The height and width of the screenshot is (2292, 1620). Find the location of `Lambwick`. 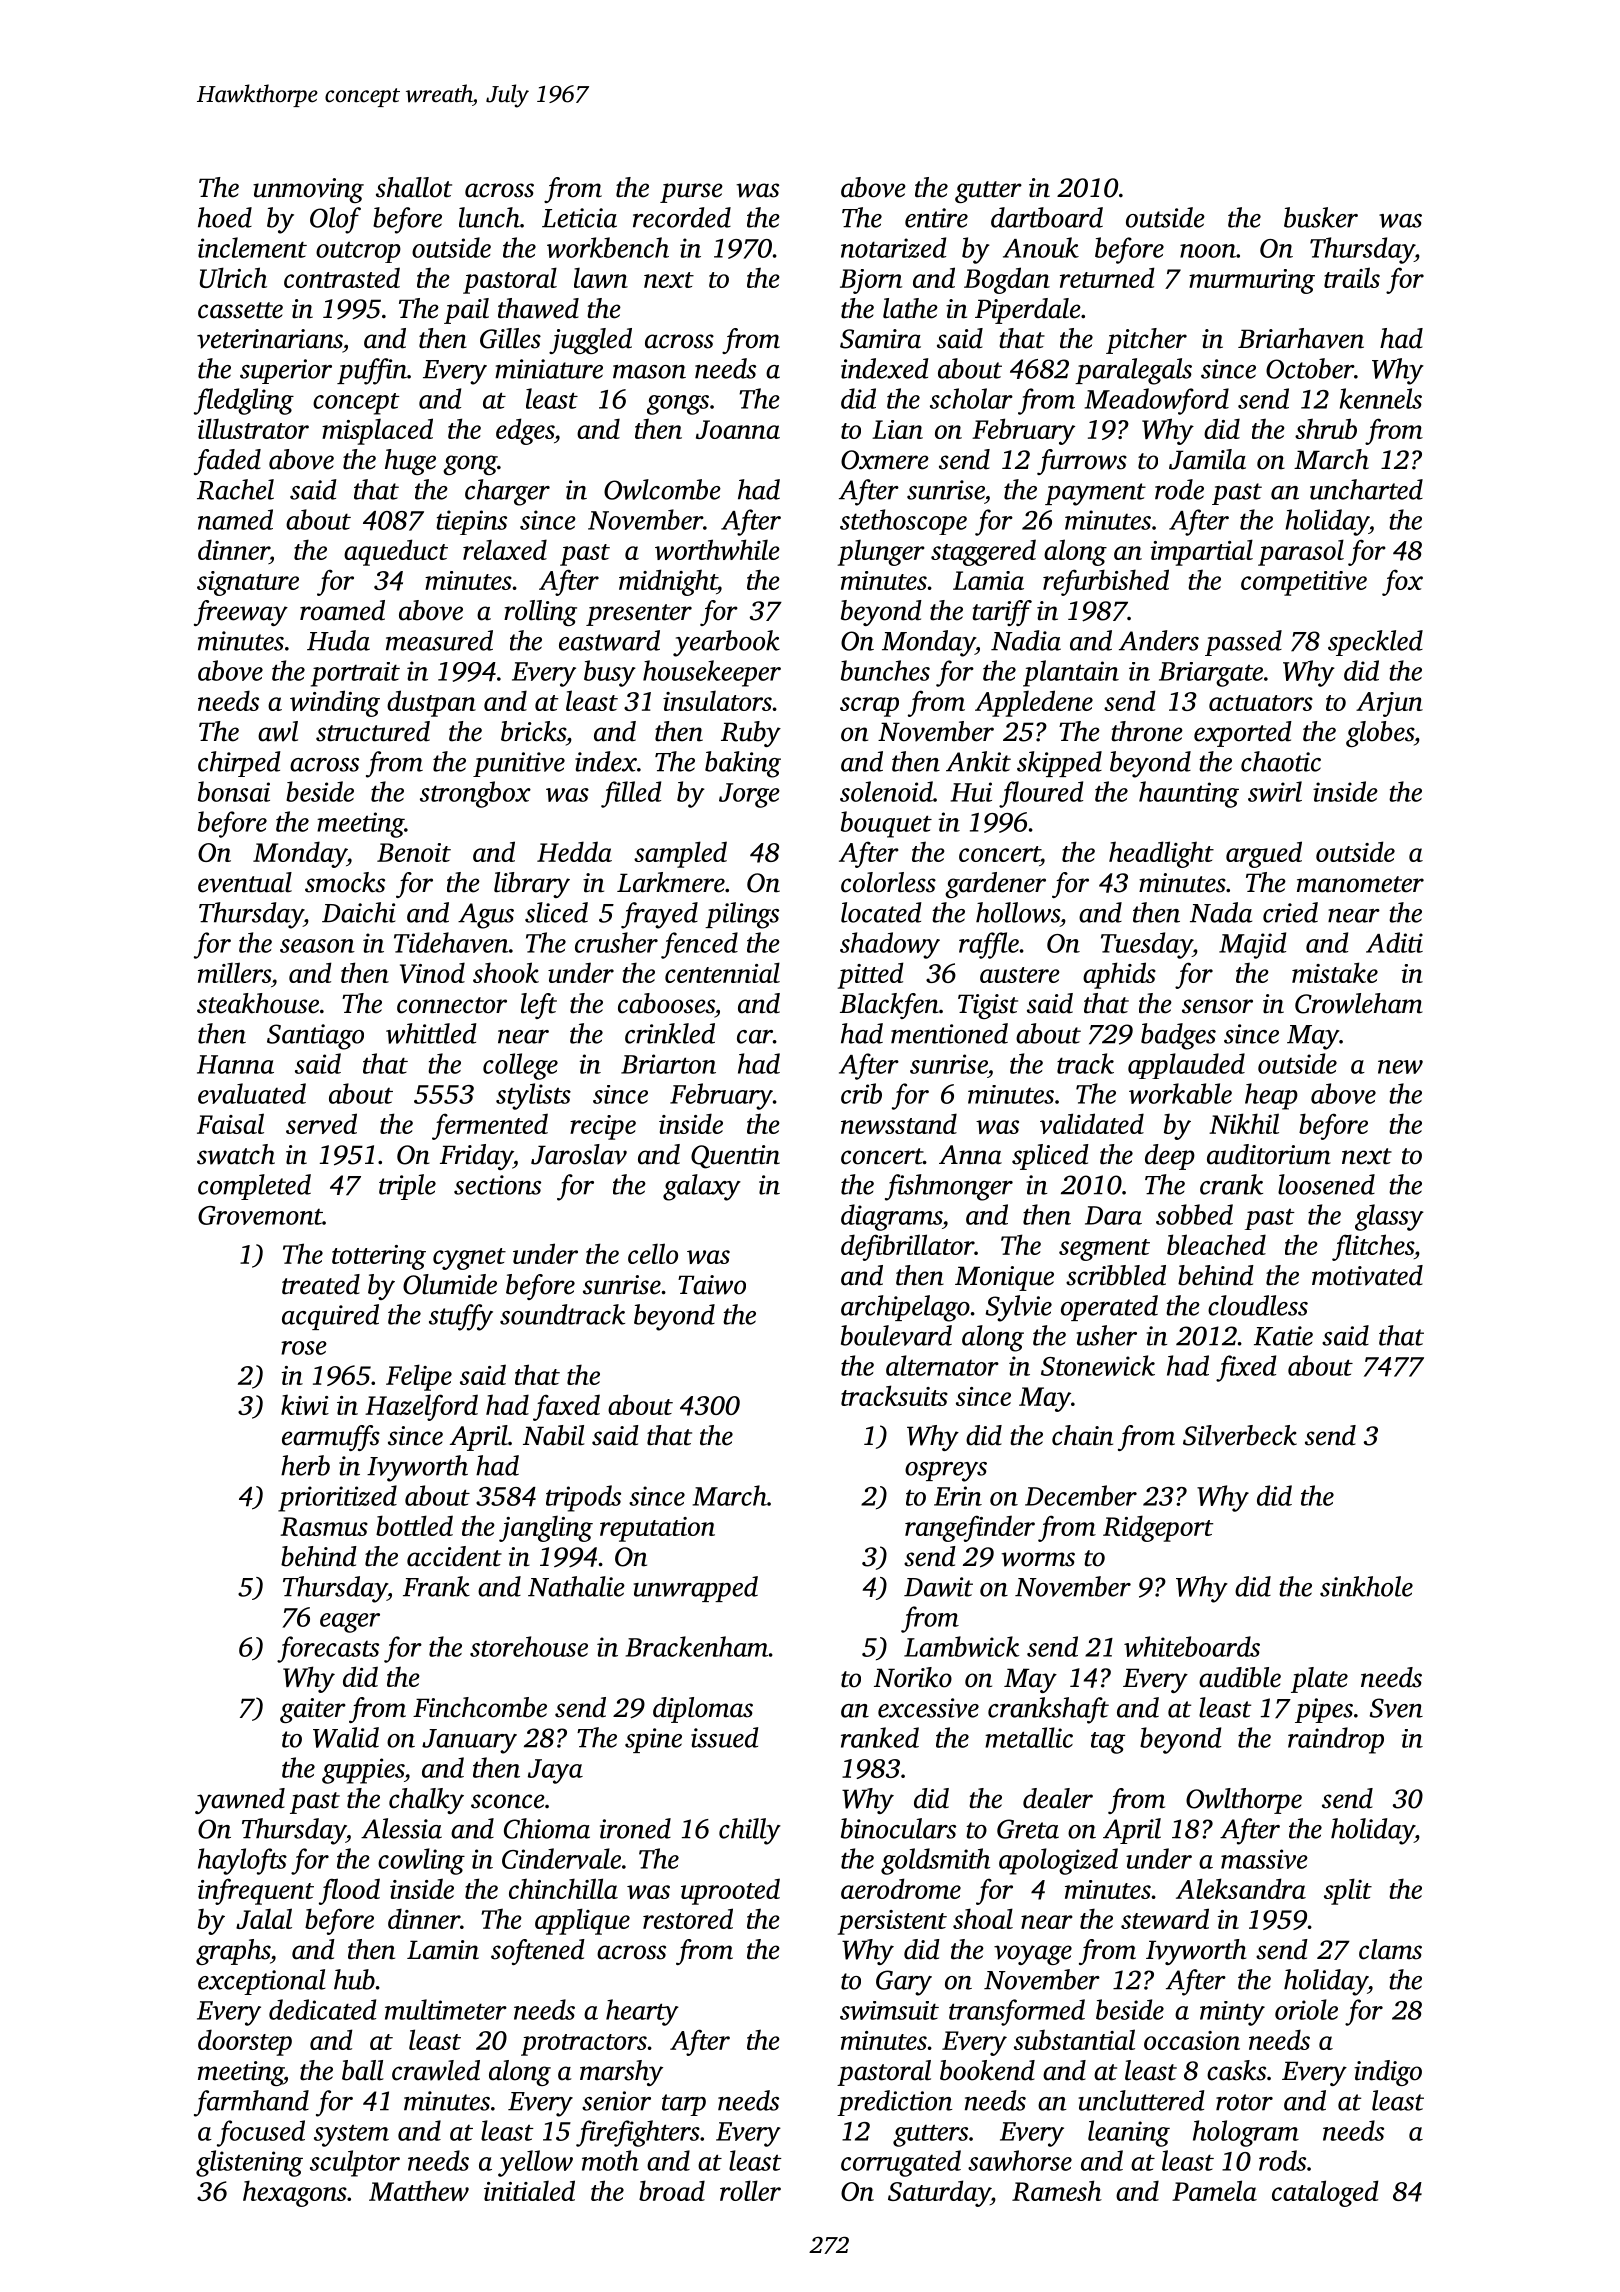

Lambwick is located at coordinates (962, 1646).
